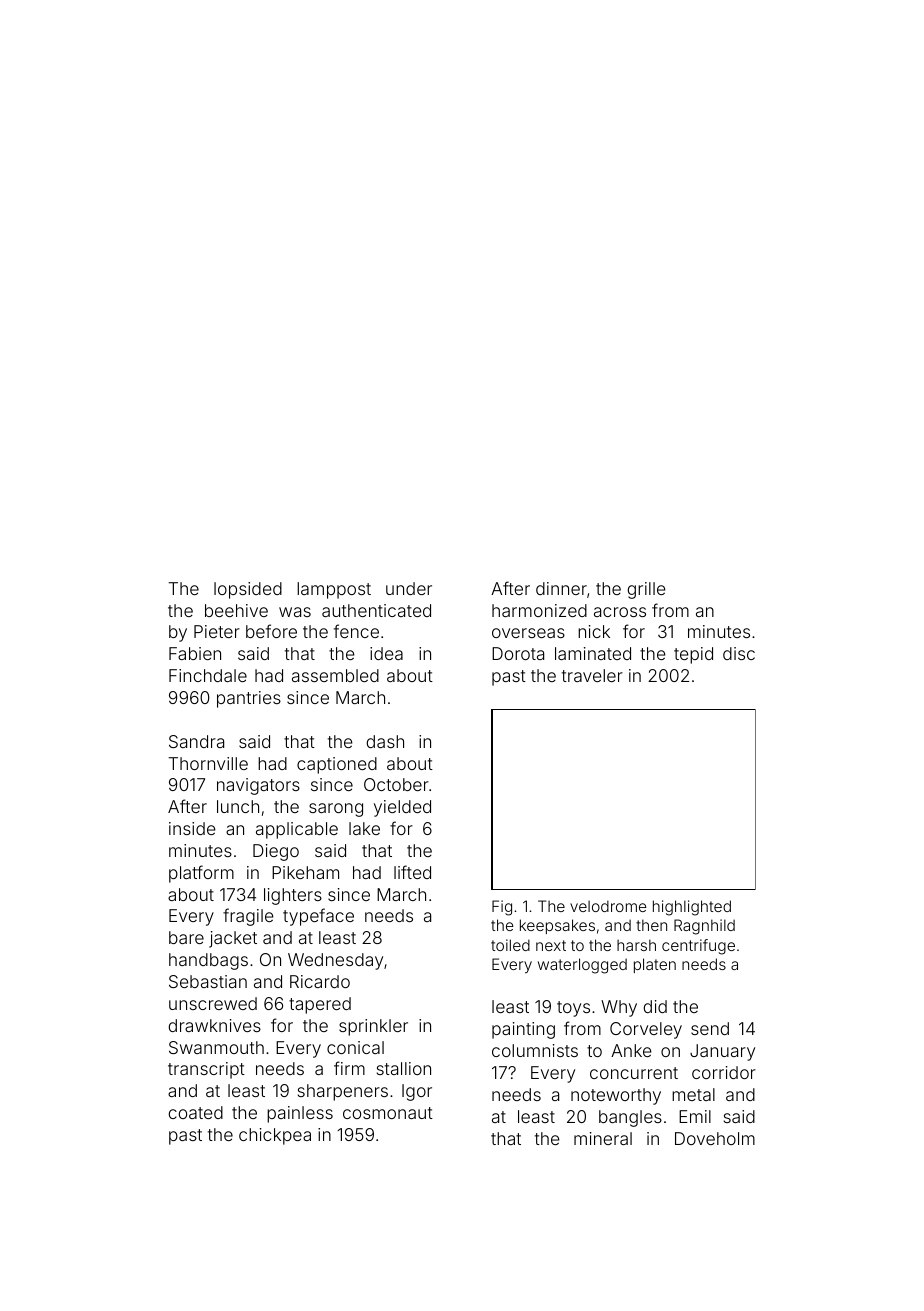 The width and height of the image is (924, 1311). Describe the element at coordinates (695, 1116) in the image. I see `Emil` at that location.
